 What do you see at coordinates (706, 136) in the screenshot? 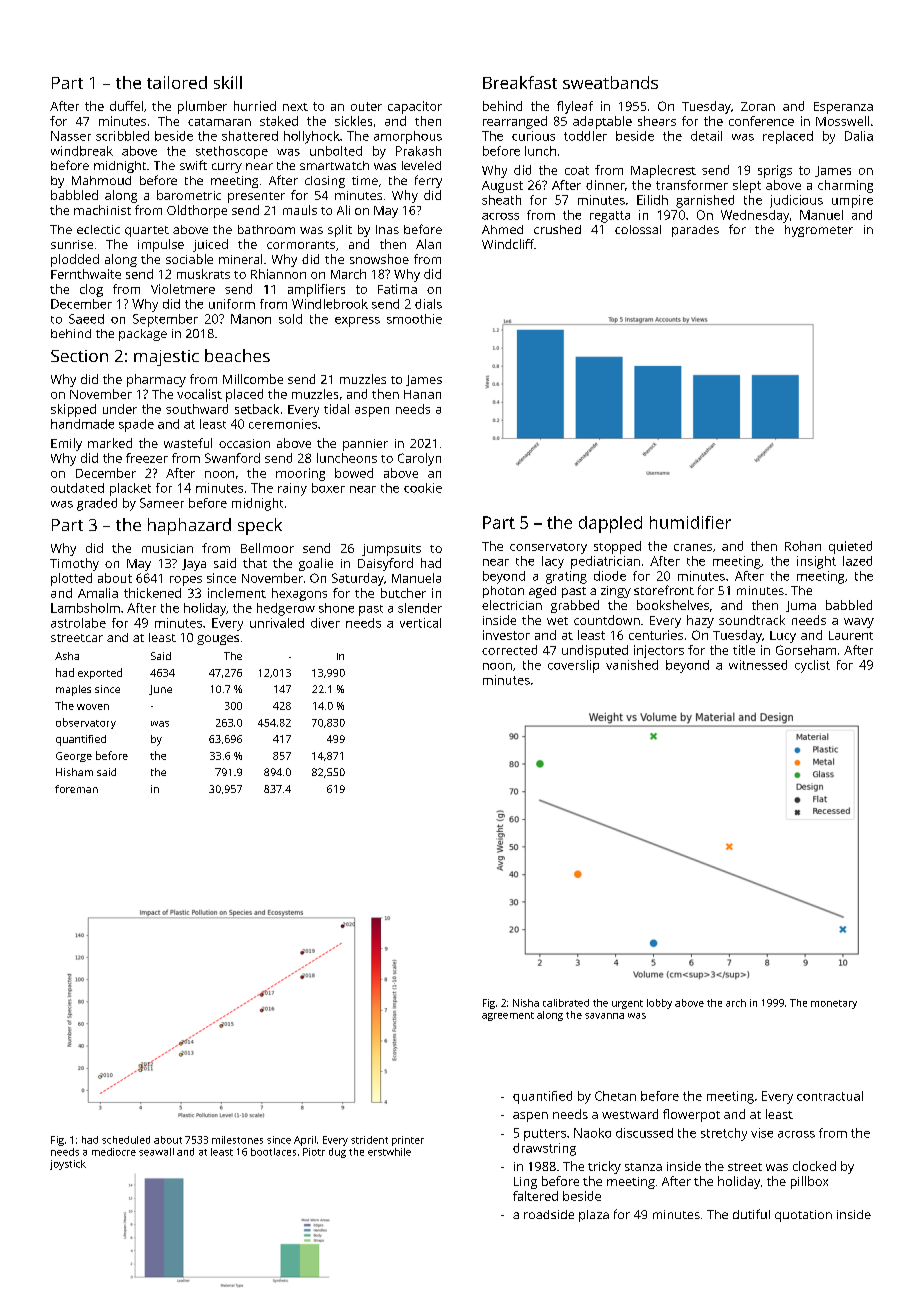
I see `detail` at bounding box center [706, 136].
